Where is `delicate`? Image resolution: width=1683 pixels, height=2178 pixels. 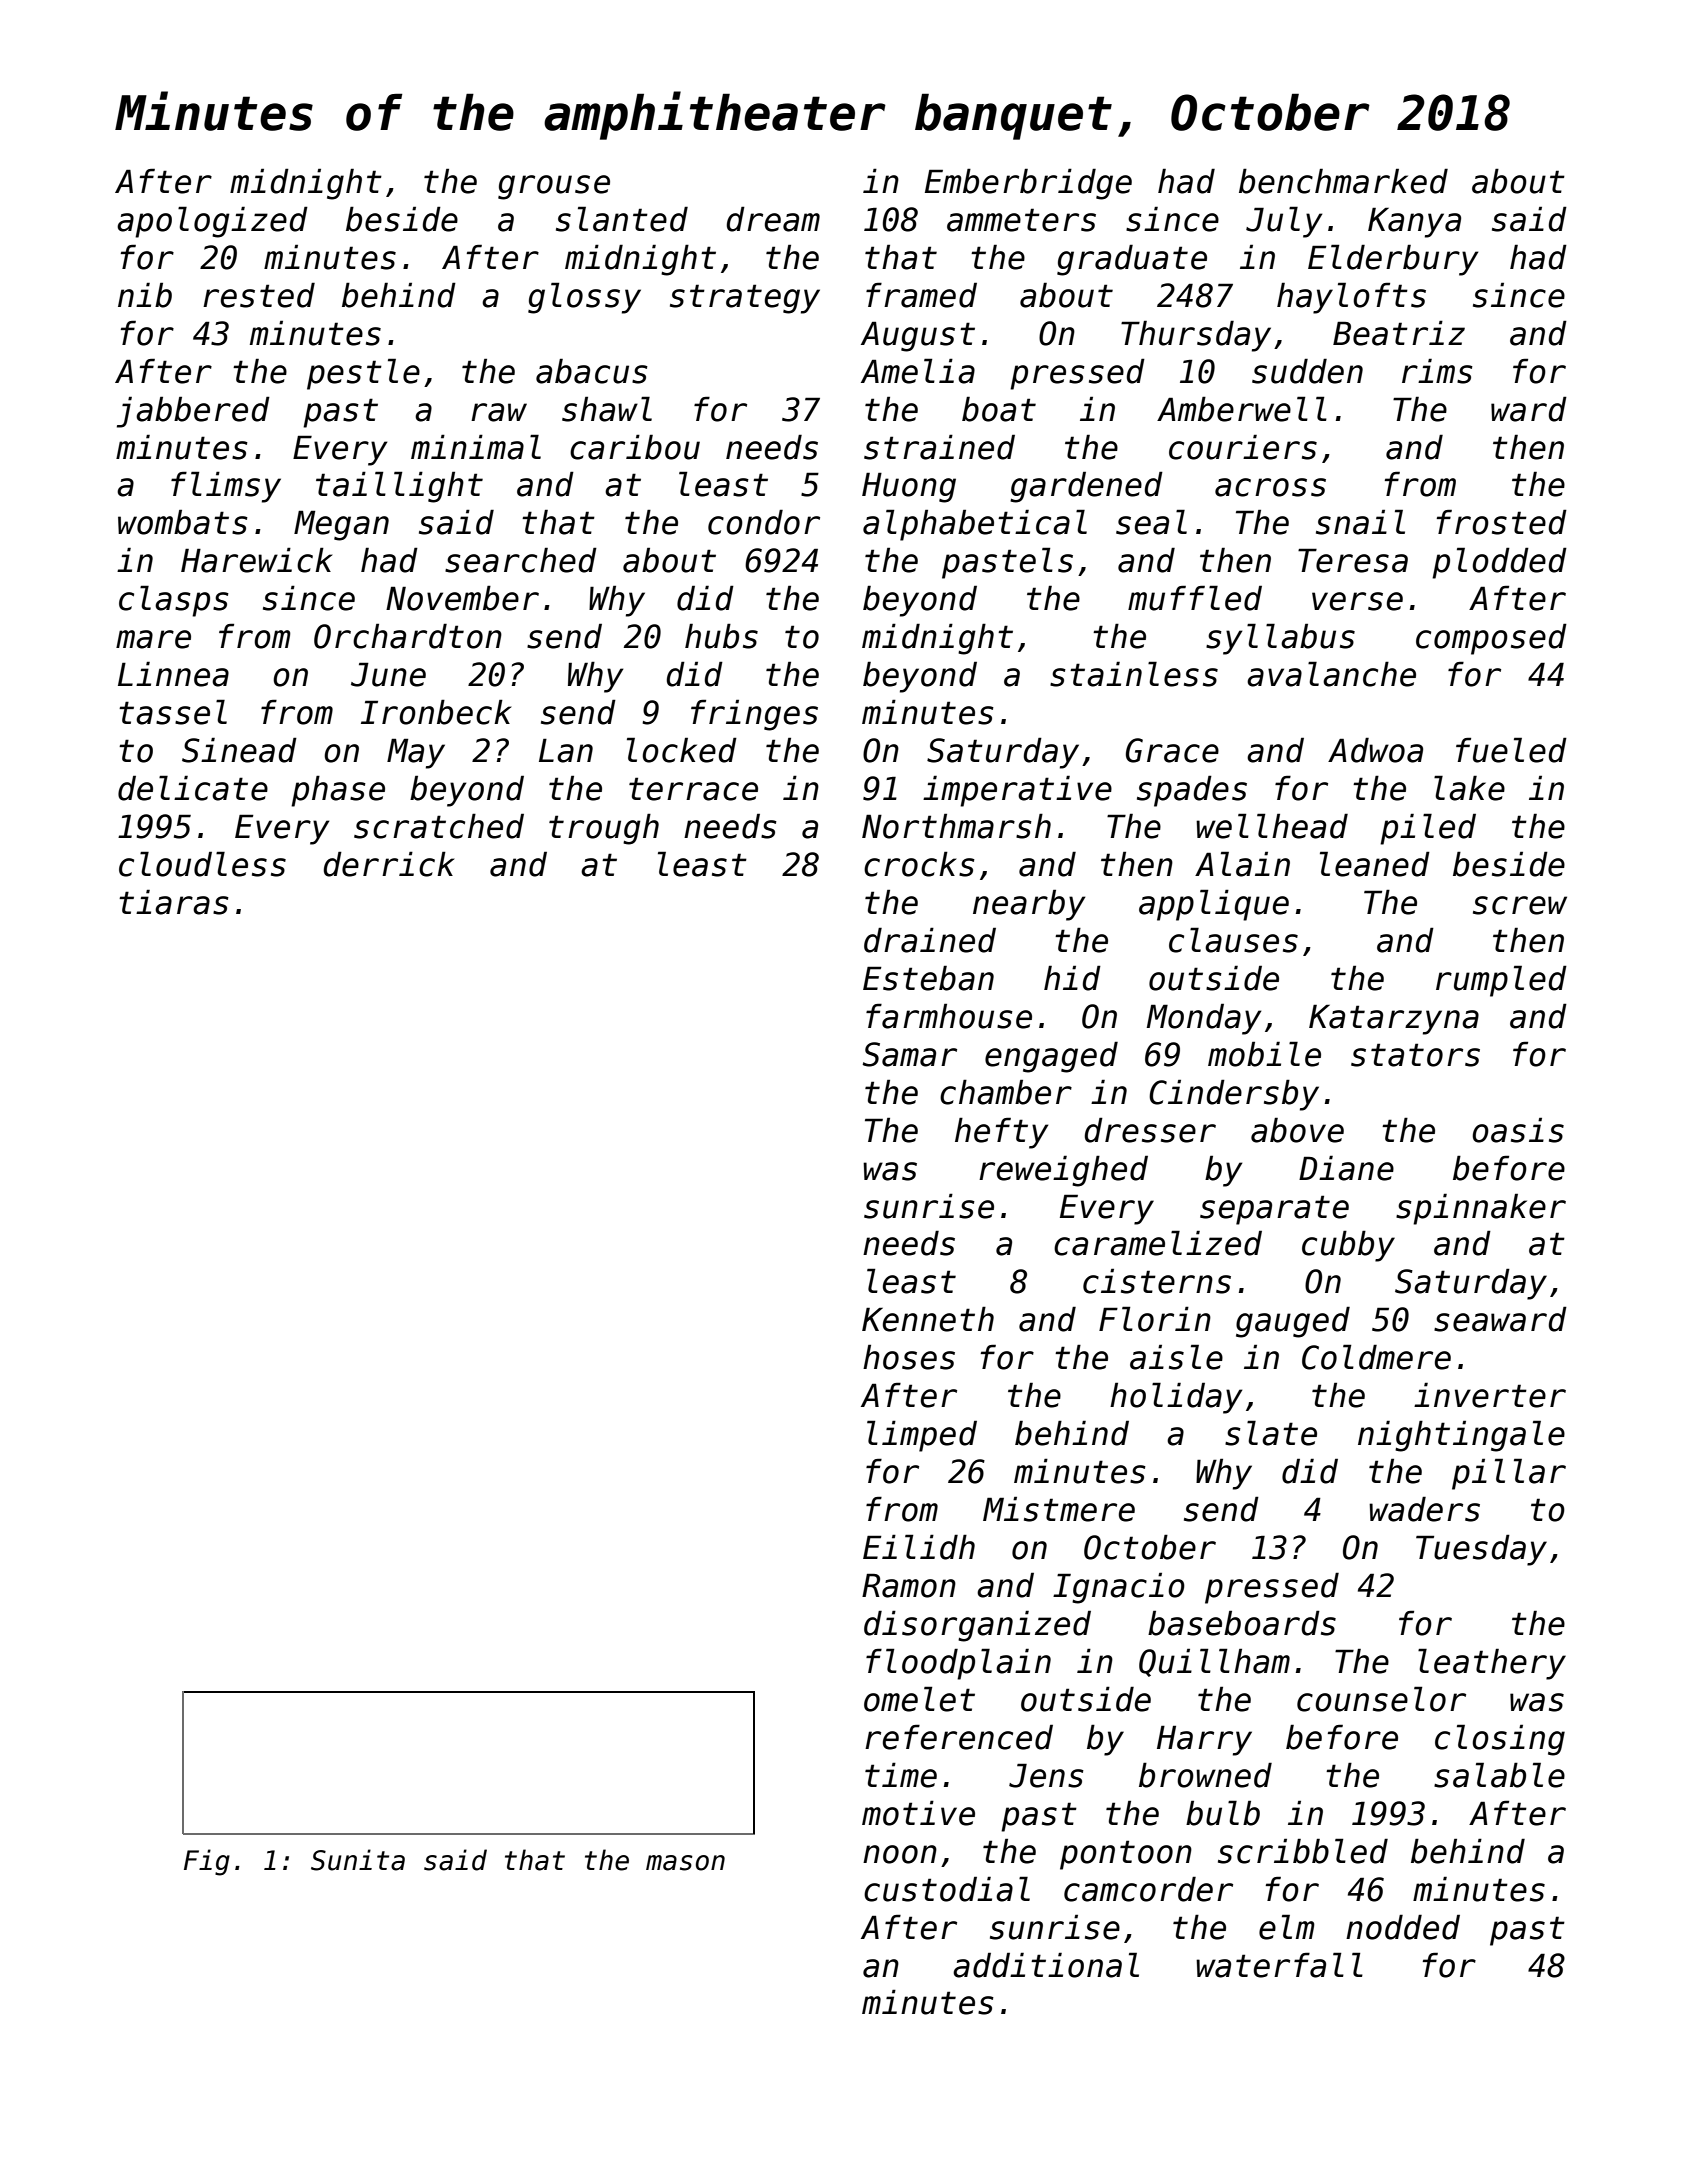 delicate is located at coordinates (193, 788).
